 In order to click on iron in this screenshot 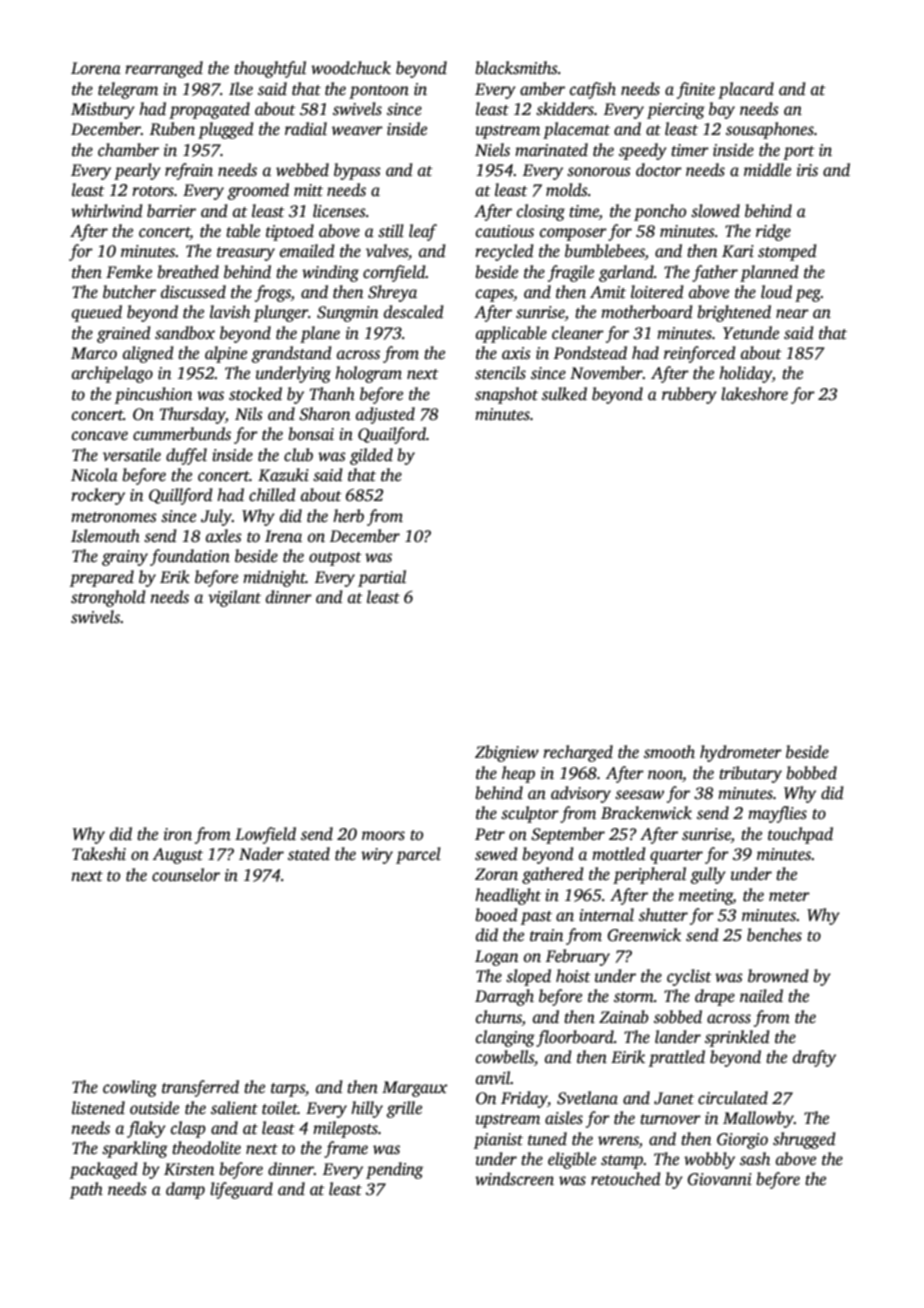, I will do `click(178, 834)`.
